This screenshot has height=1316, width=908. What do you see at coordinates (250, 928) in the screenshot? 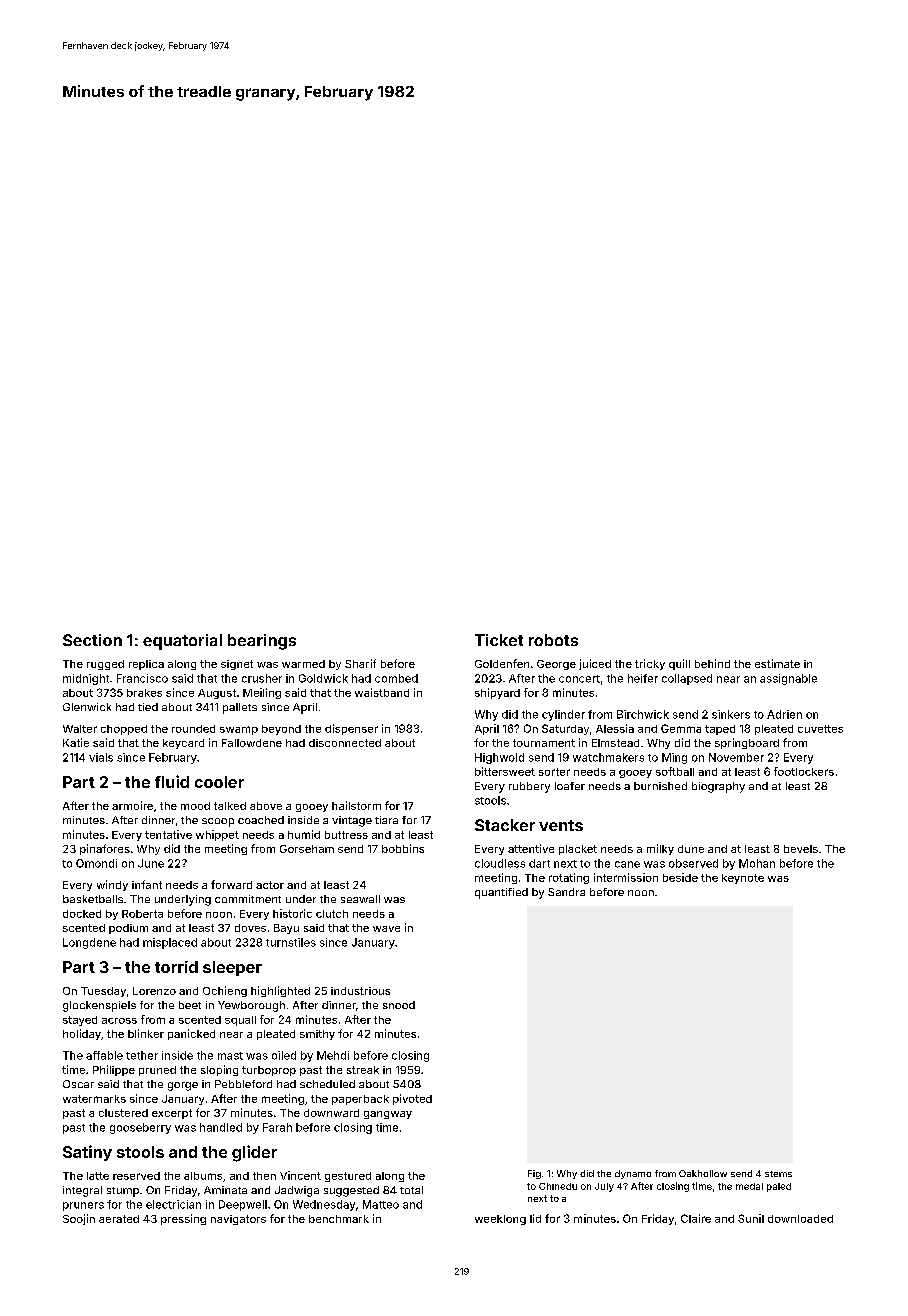
I see `doves` at bounding box center [250, 928].
